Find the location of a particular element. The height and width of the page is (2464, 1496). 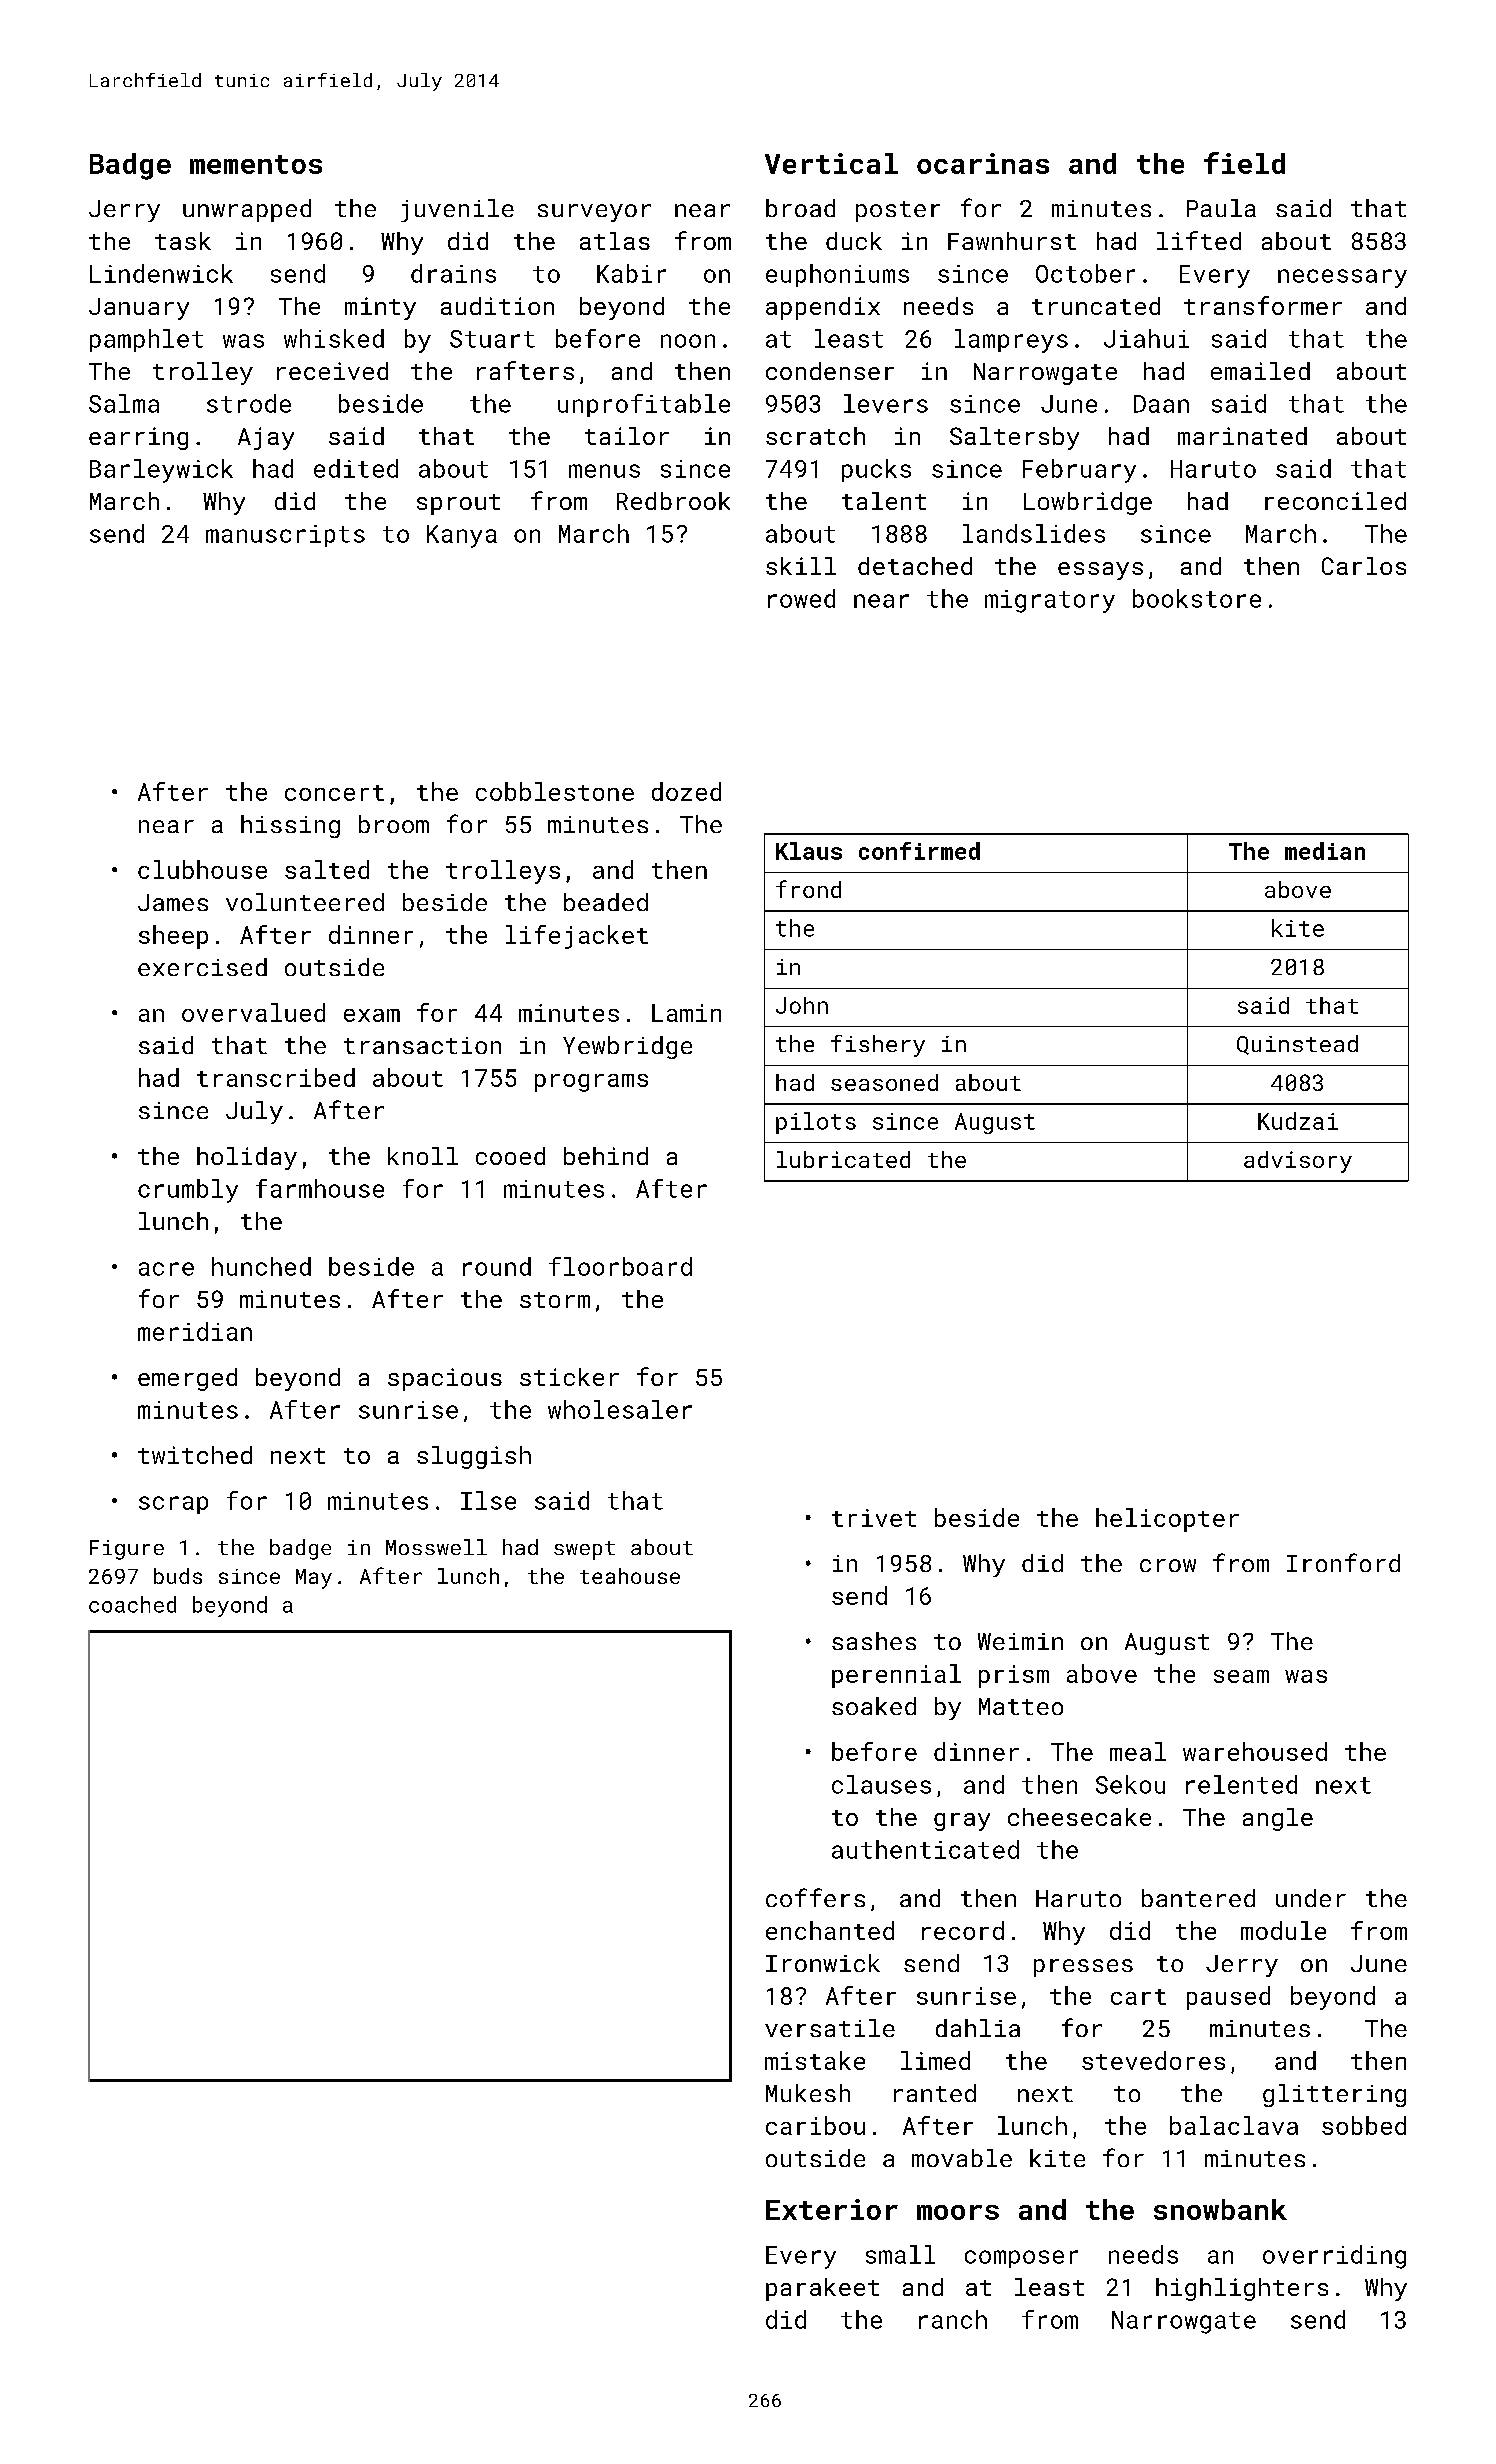

landslides is located at coordinates (1034, 533).
